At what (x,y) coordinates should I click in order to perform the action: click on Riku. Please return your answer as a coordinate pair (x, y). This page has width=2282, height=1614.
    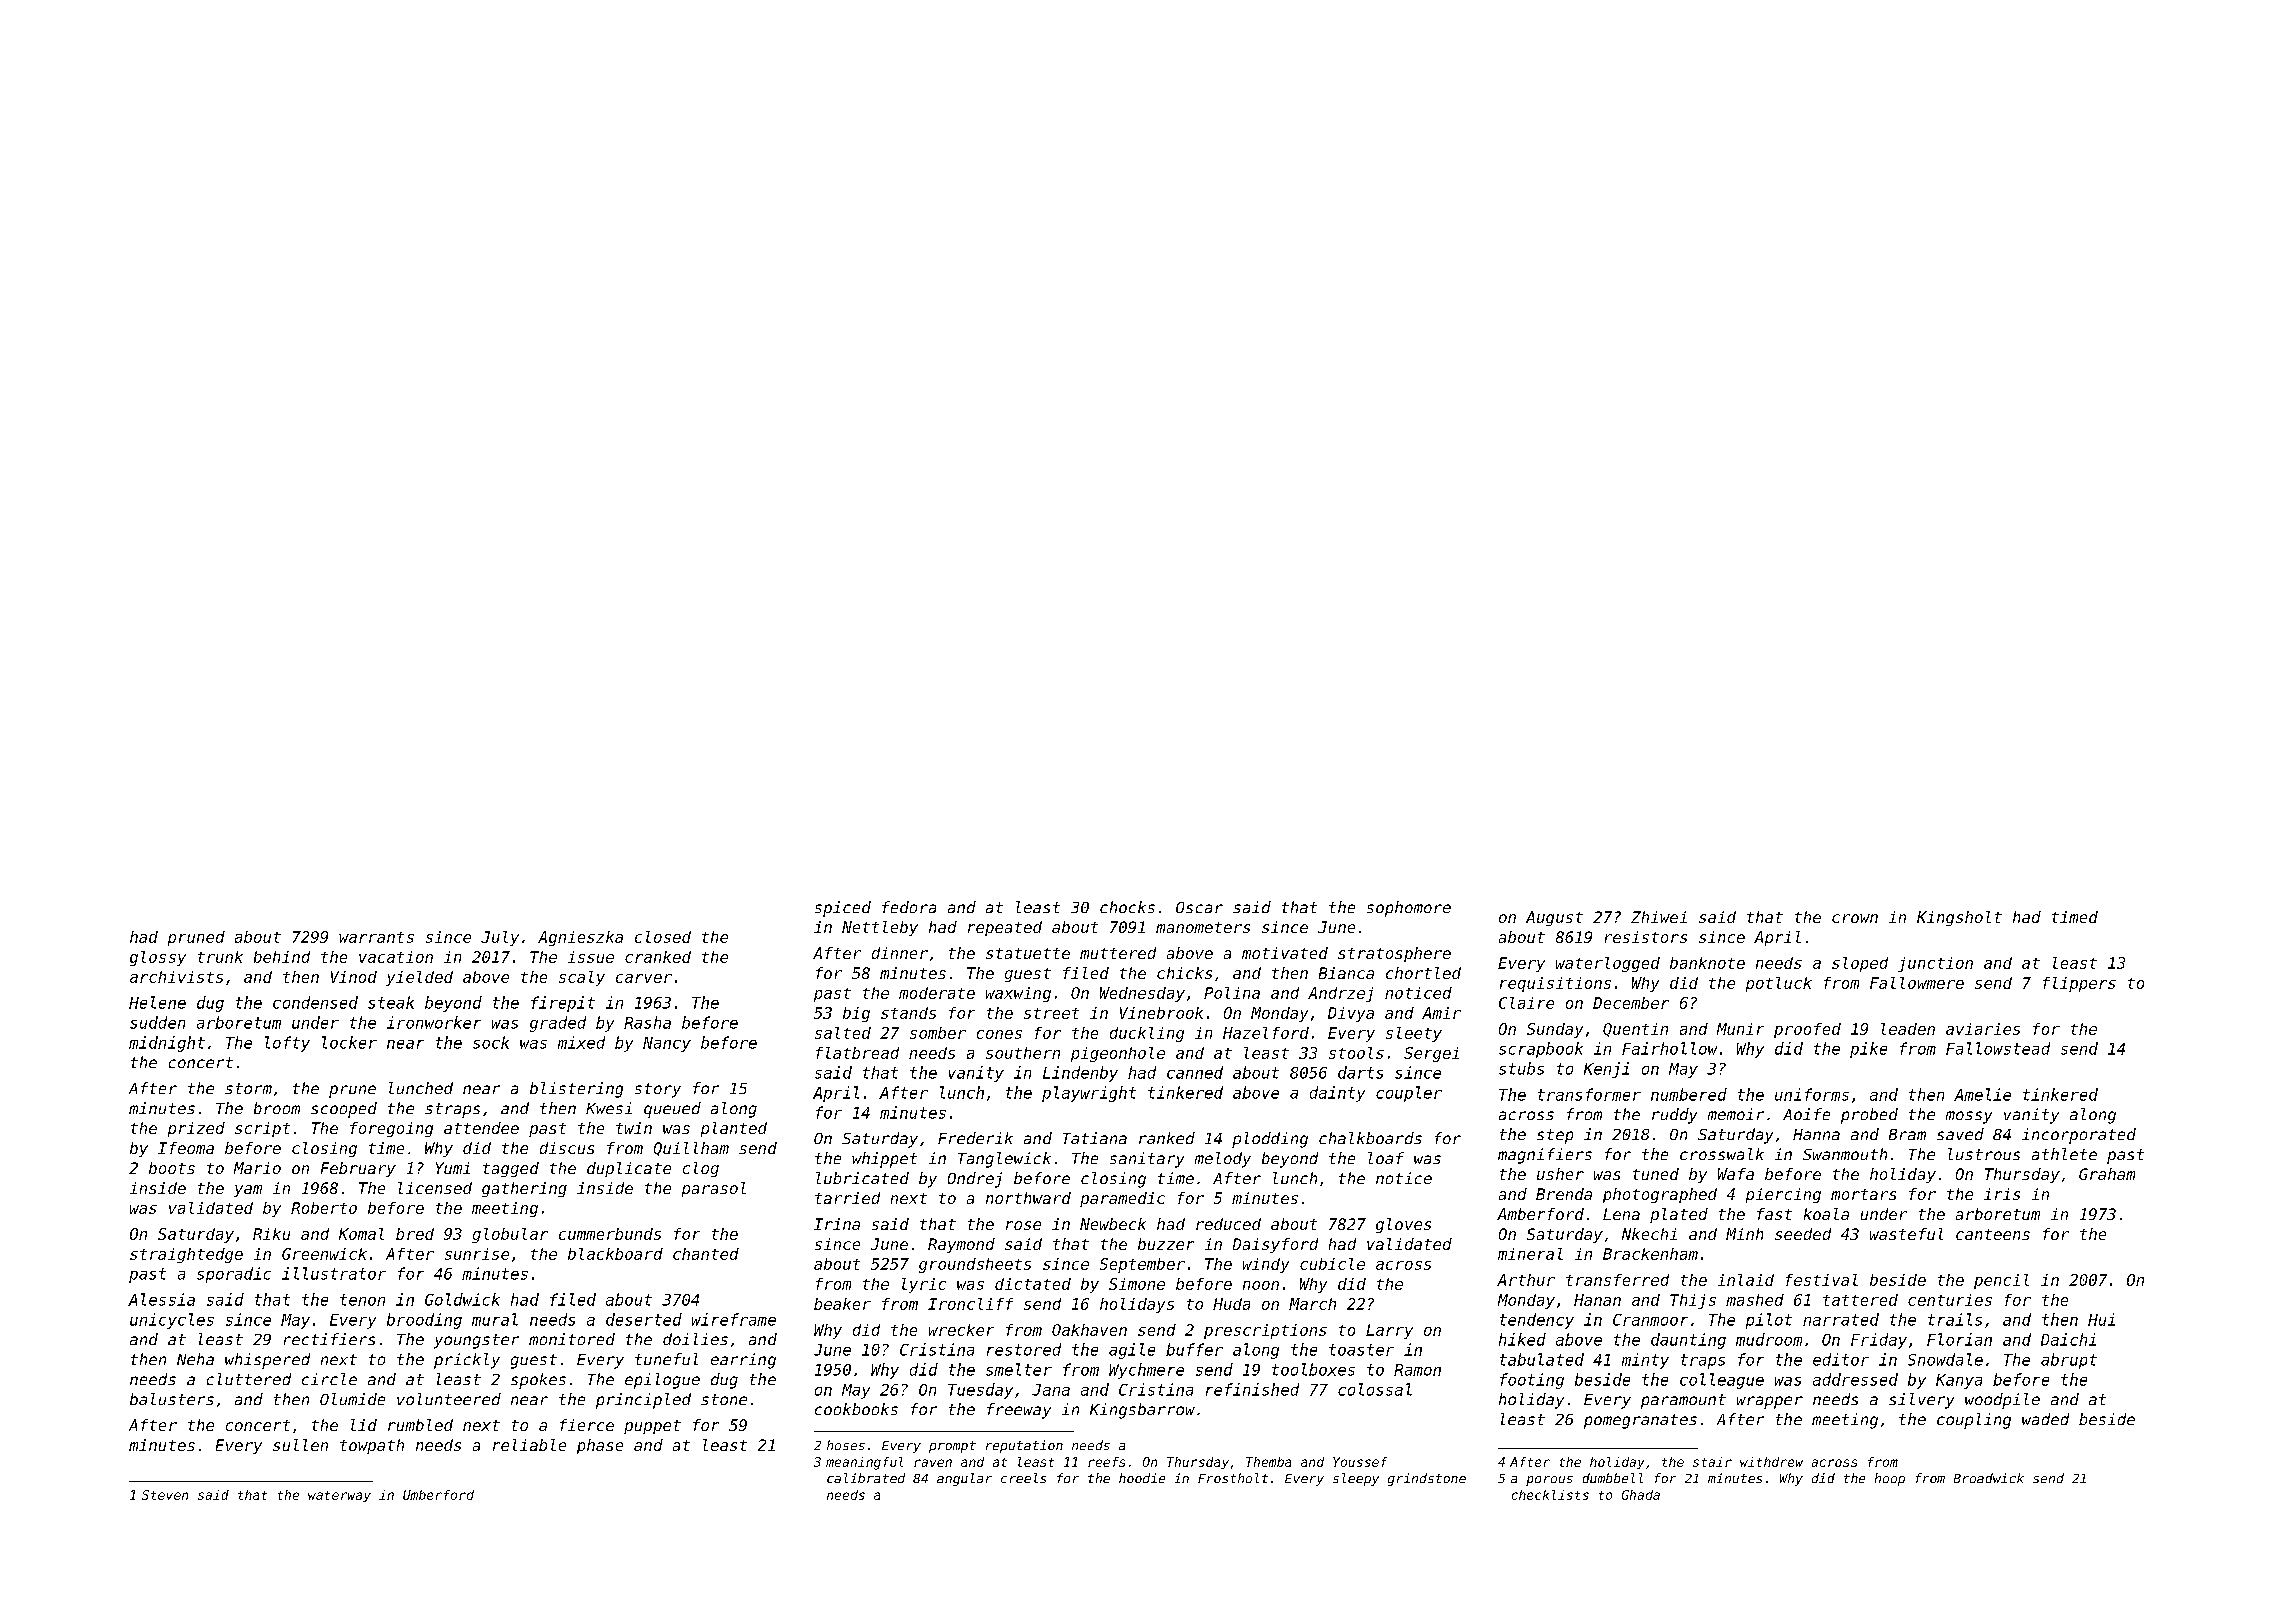
    Looking at the image, I should click on (271, 1234).
